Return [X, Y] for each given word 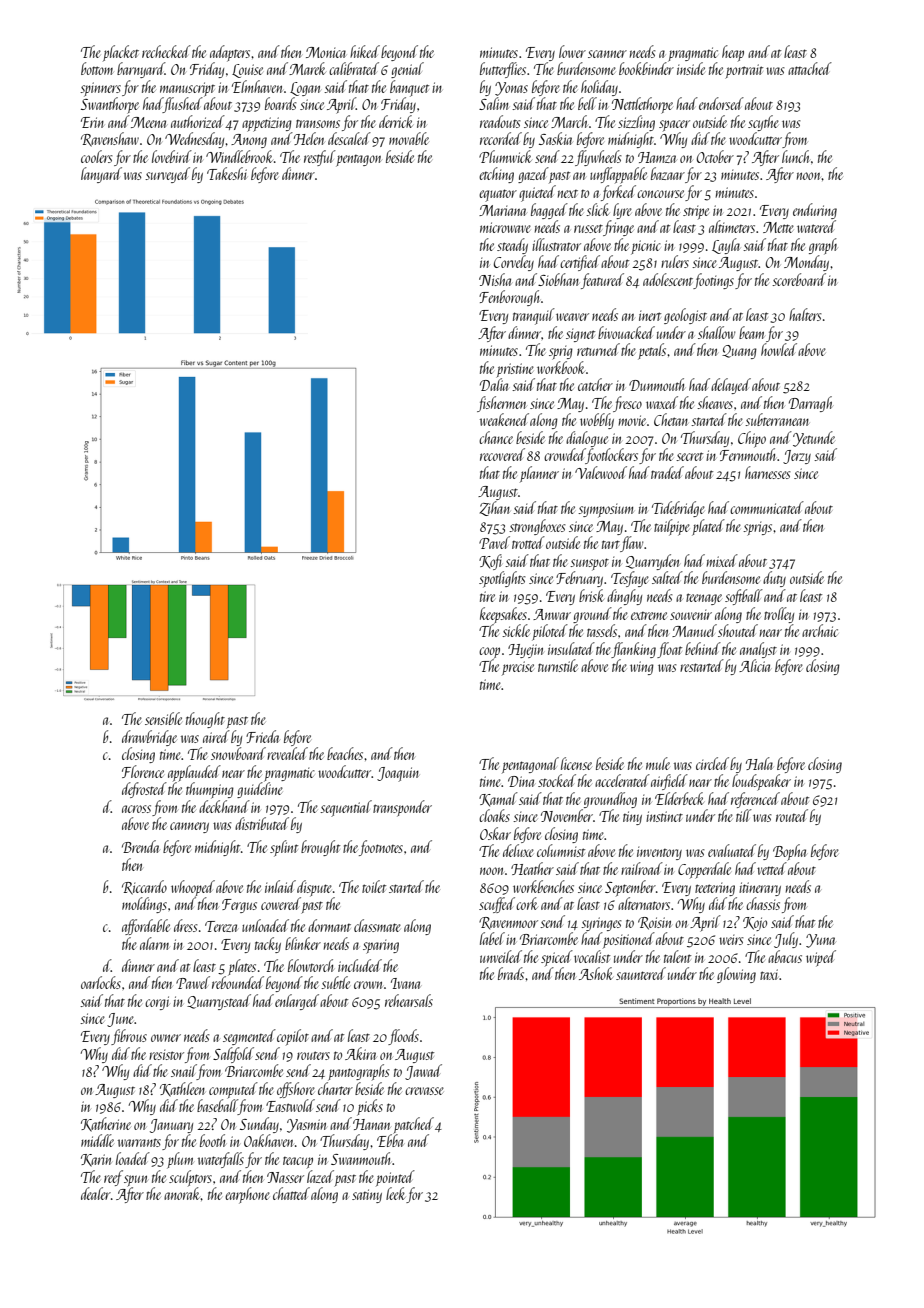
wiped [821, 958]
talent [677, 956]
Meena [148, 122]
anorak [182, 1193]
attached [810, 68]
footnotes [381, 848]
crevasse [424, 1091]
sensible [163, 718]
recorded [501, 138]
